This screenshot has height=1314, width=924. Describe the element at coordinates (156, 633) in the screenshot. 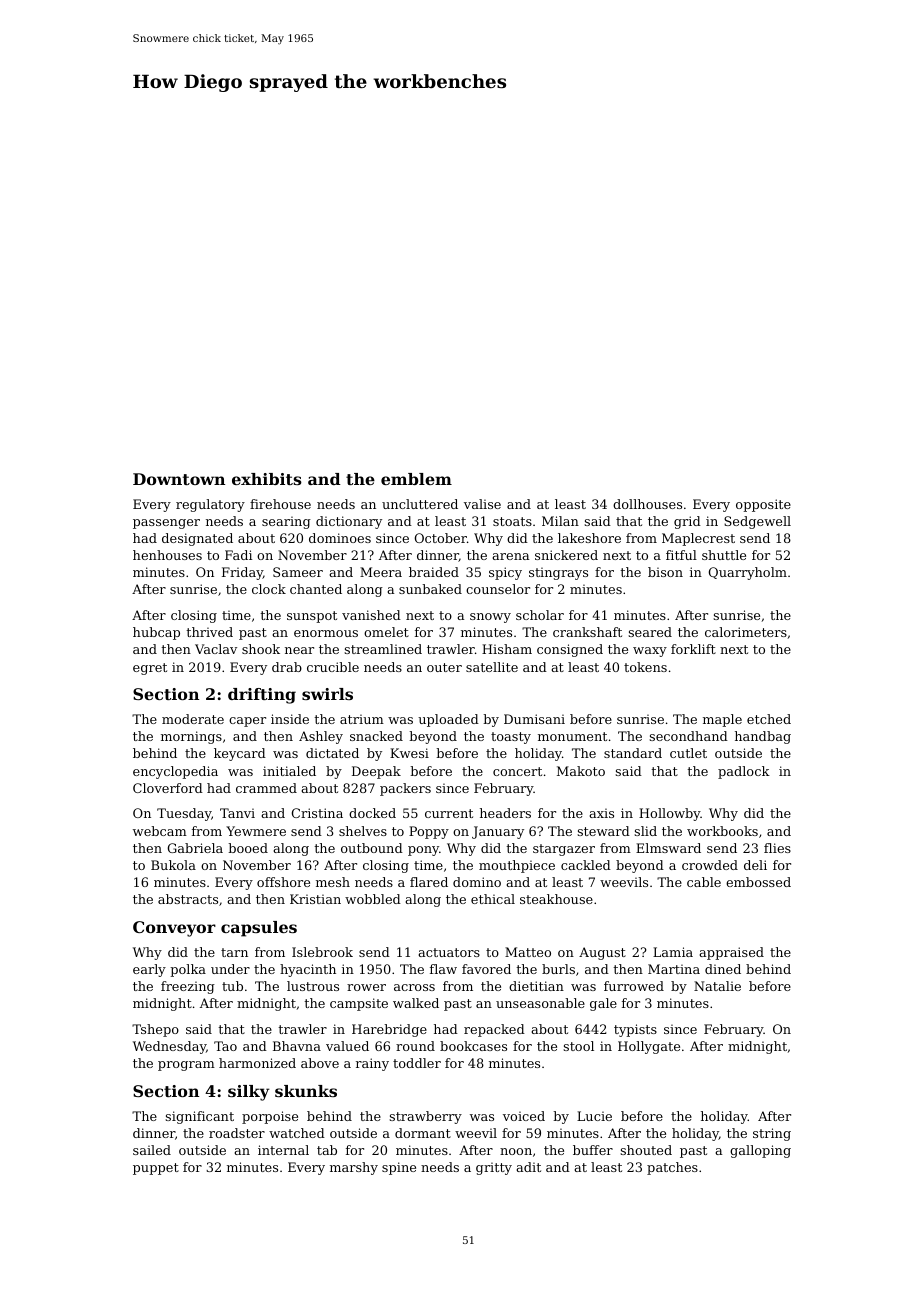

I see `hubcap` at that location.
